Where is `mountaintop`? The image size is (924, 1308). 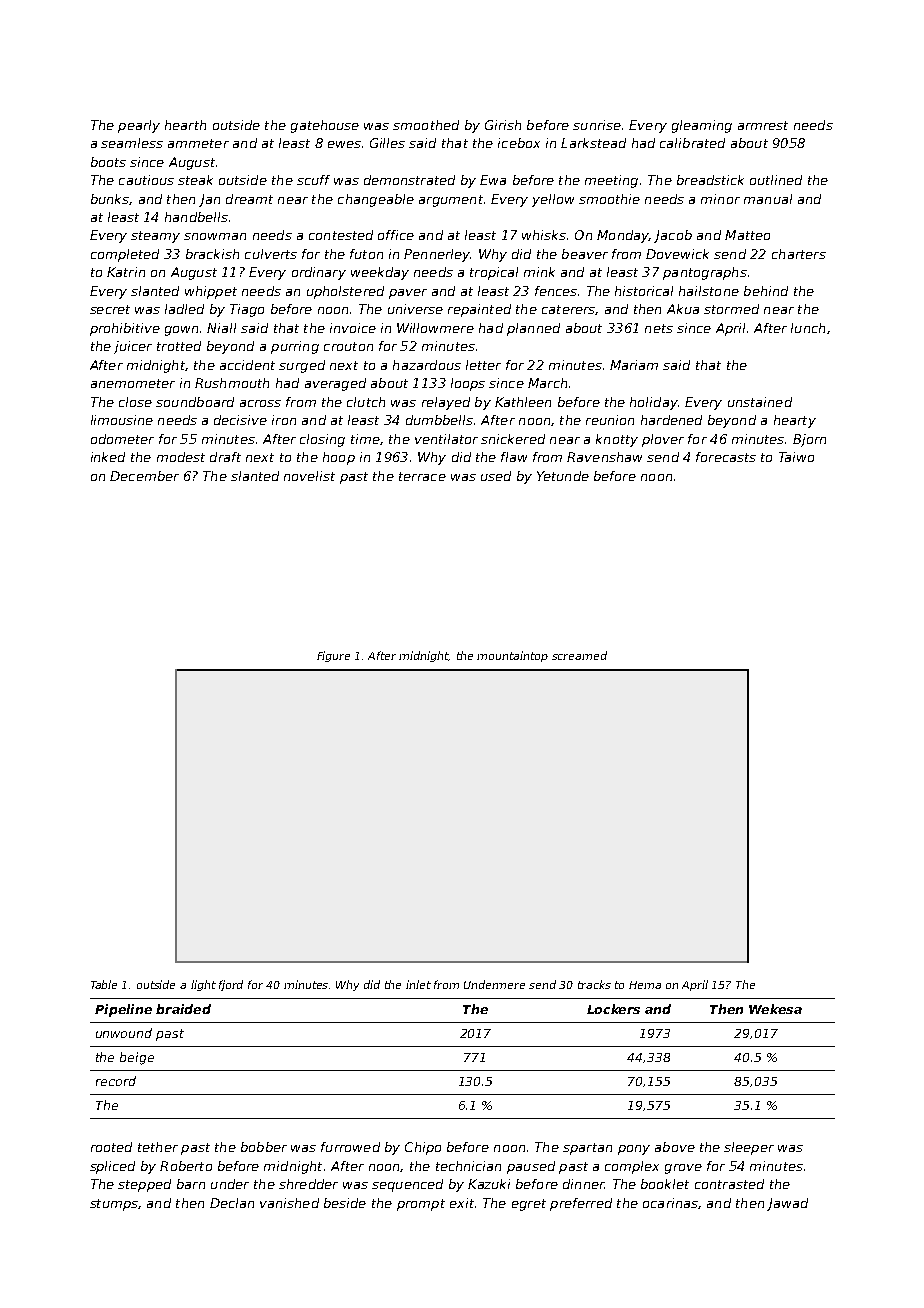
mountaintop is located at coordinates (512, 656).
